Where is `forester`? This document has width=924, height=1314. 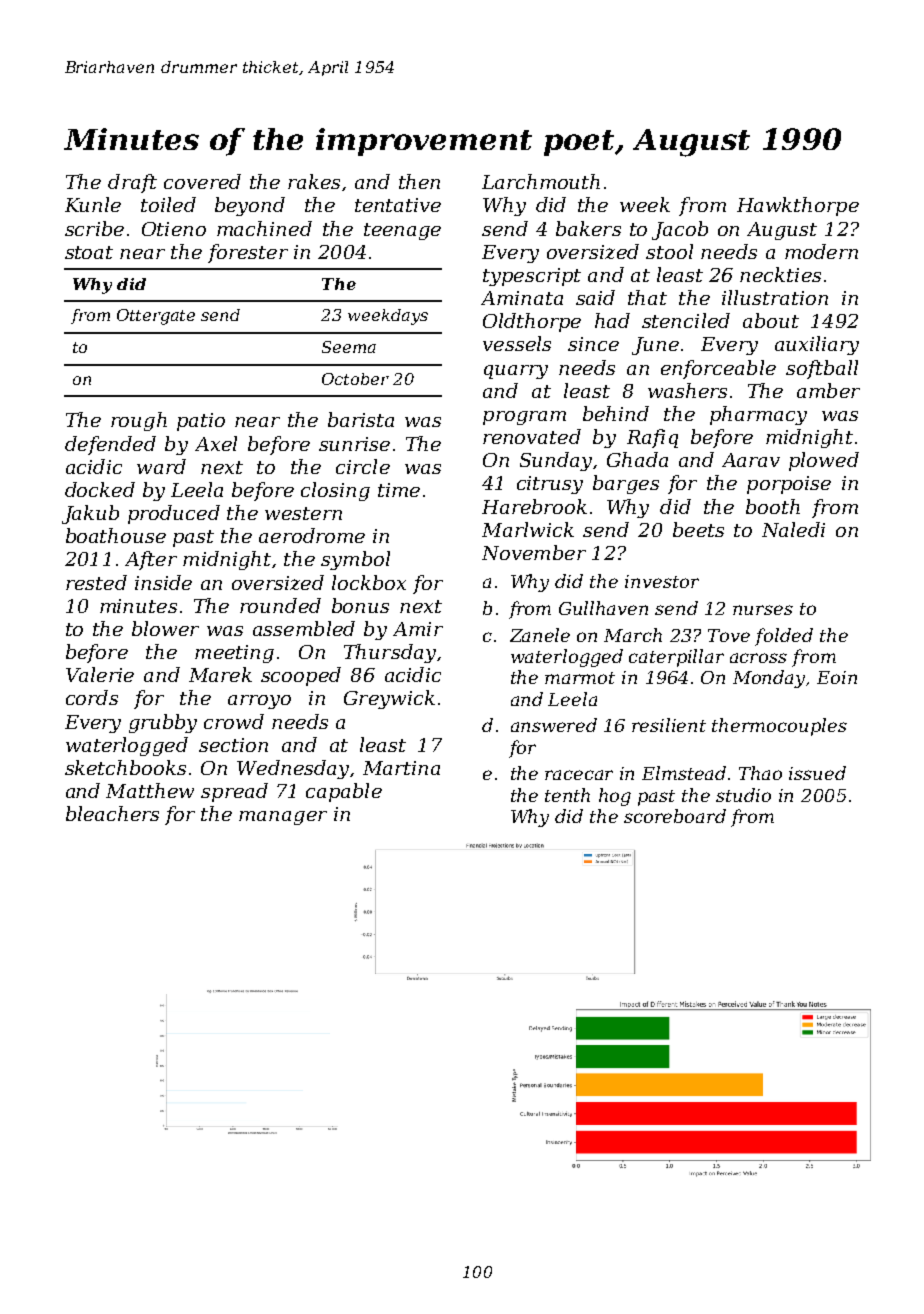
forester is located at coordinates (248, 253).
